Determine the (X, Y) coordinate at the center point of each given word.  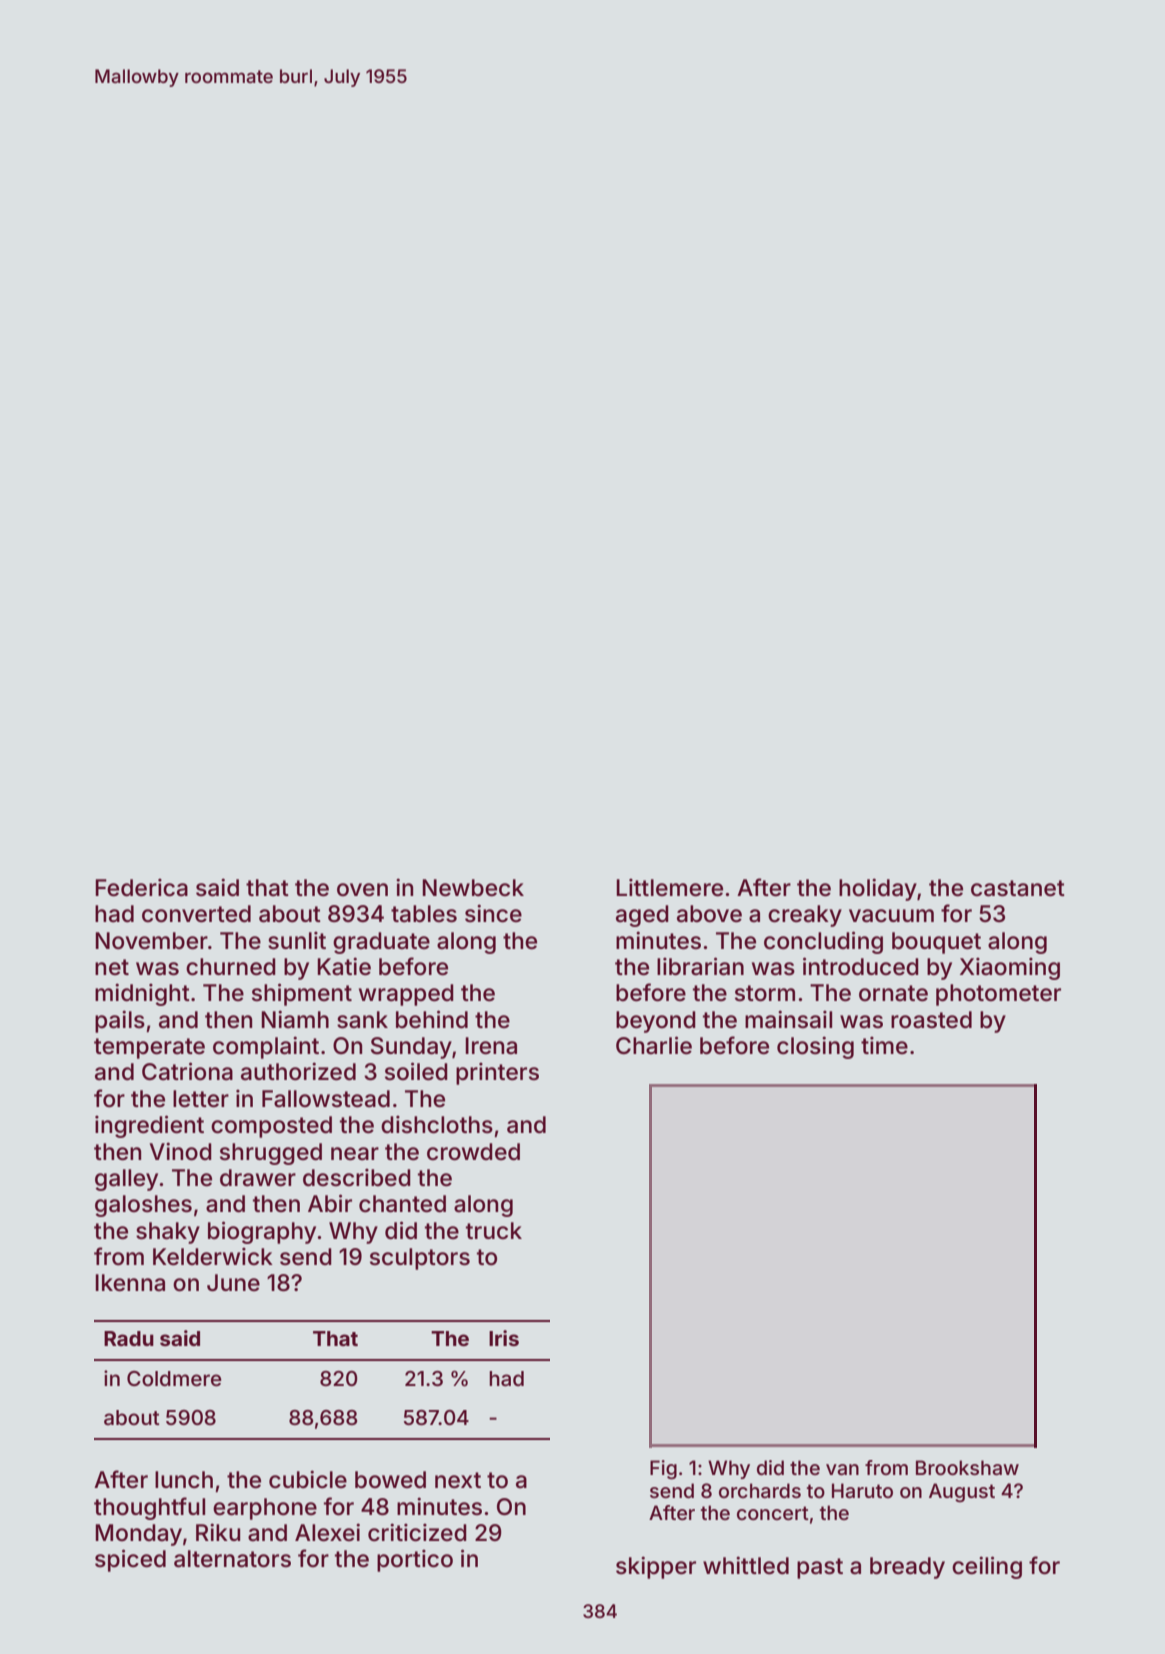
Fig (663, 1470)
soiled (416, 1071)
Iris (504, 1338)
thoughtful (149, 1508)
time (884, 1045)
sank (362, 1020)
